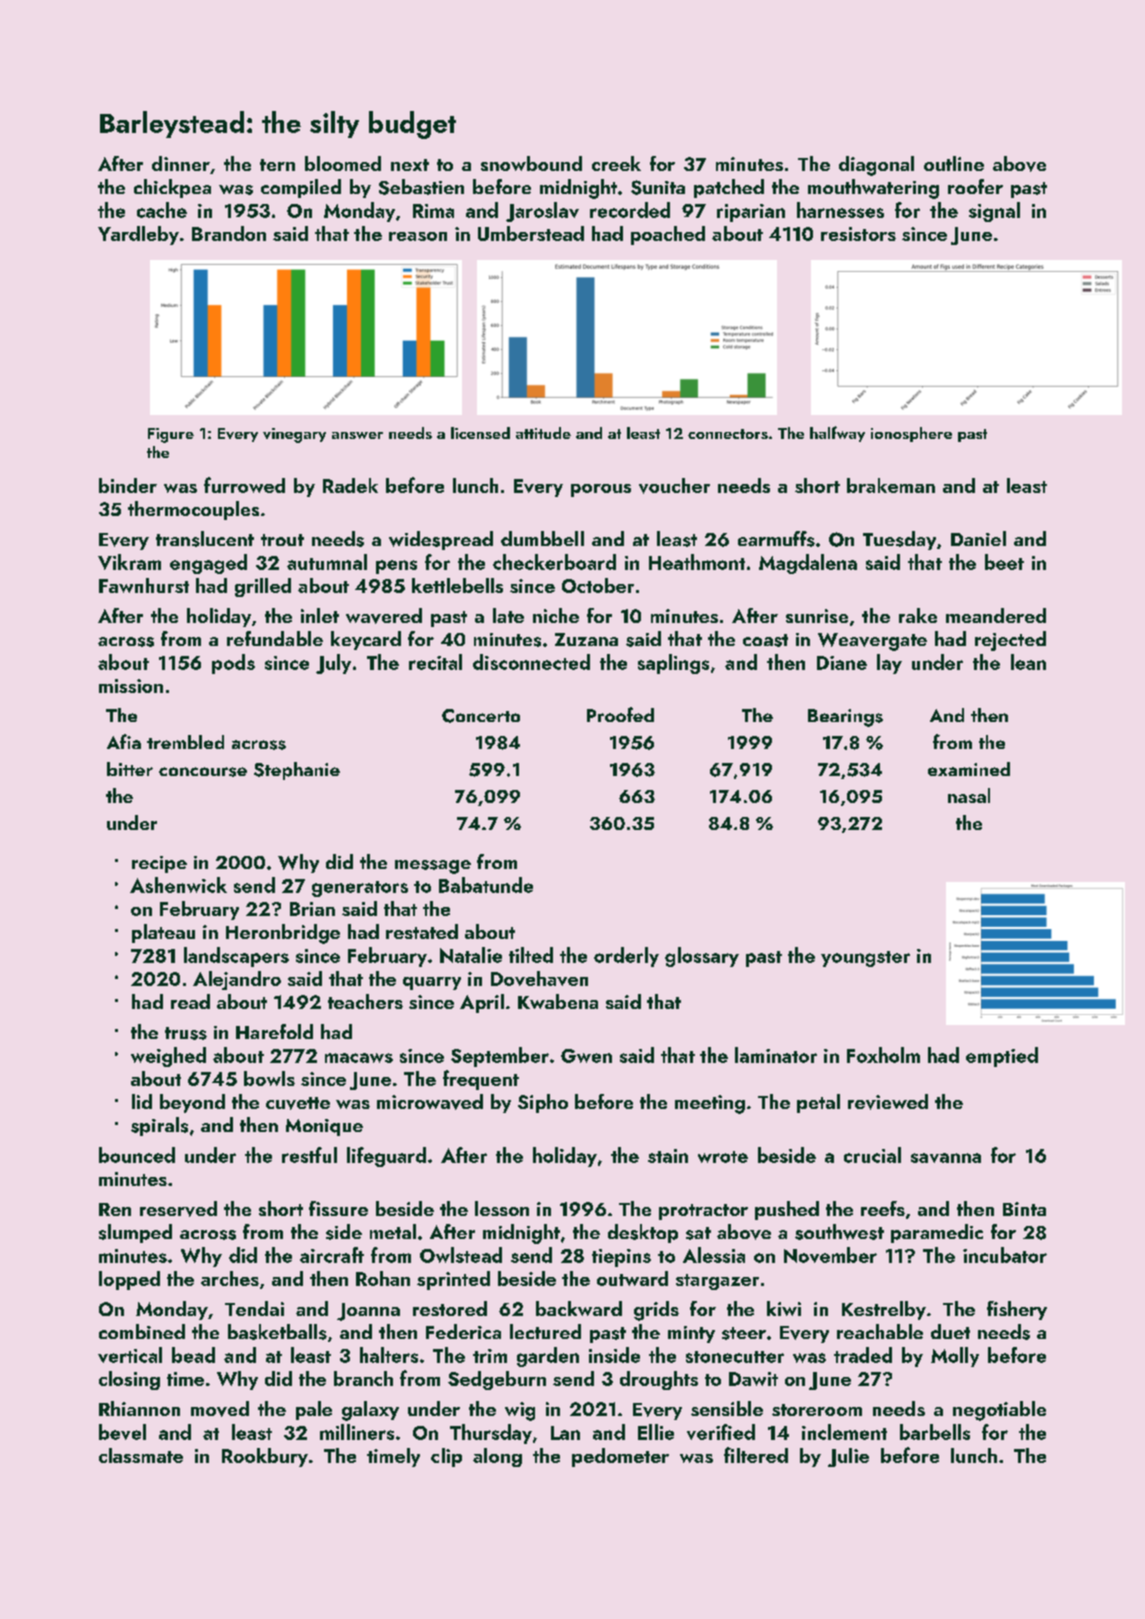 The image size is (1145, 1619). Describe the element at coordinates (138, 235) in the document. I see `Yardleby` at that location.
